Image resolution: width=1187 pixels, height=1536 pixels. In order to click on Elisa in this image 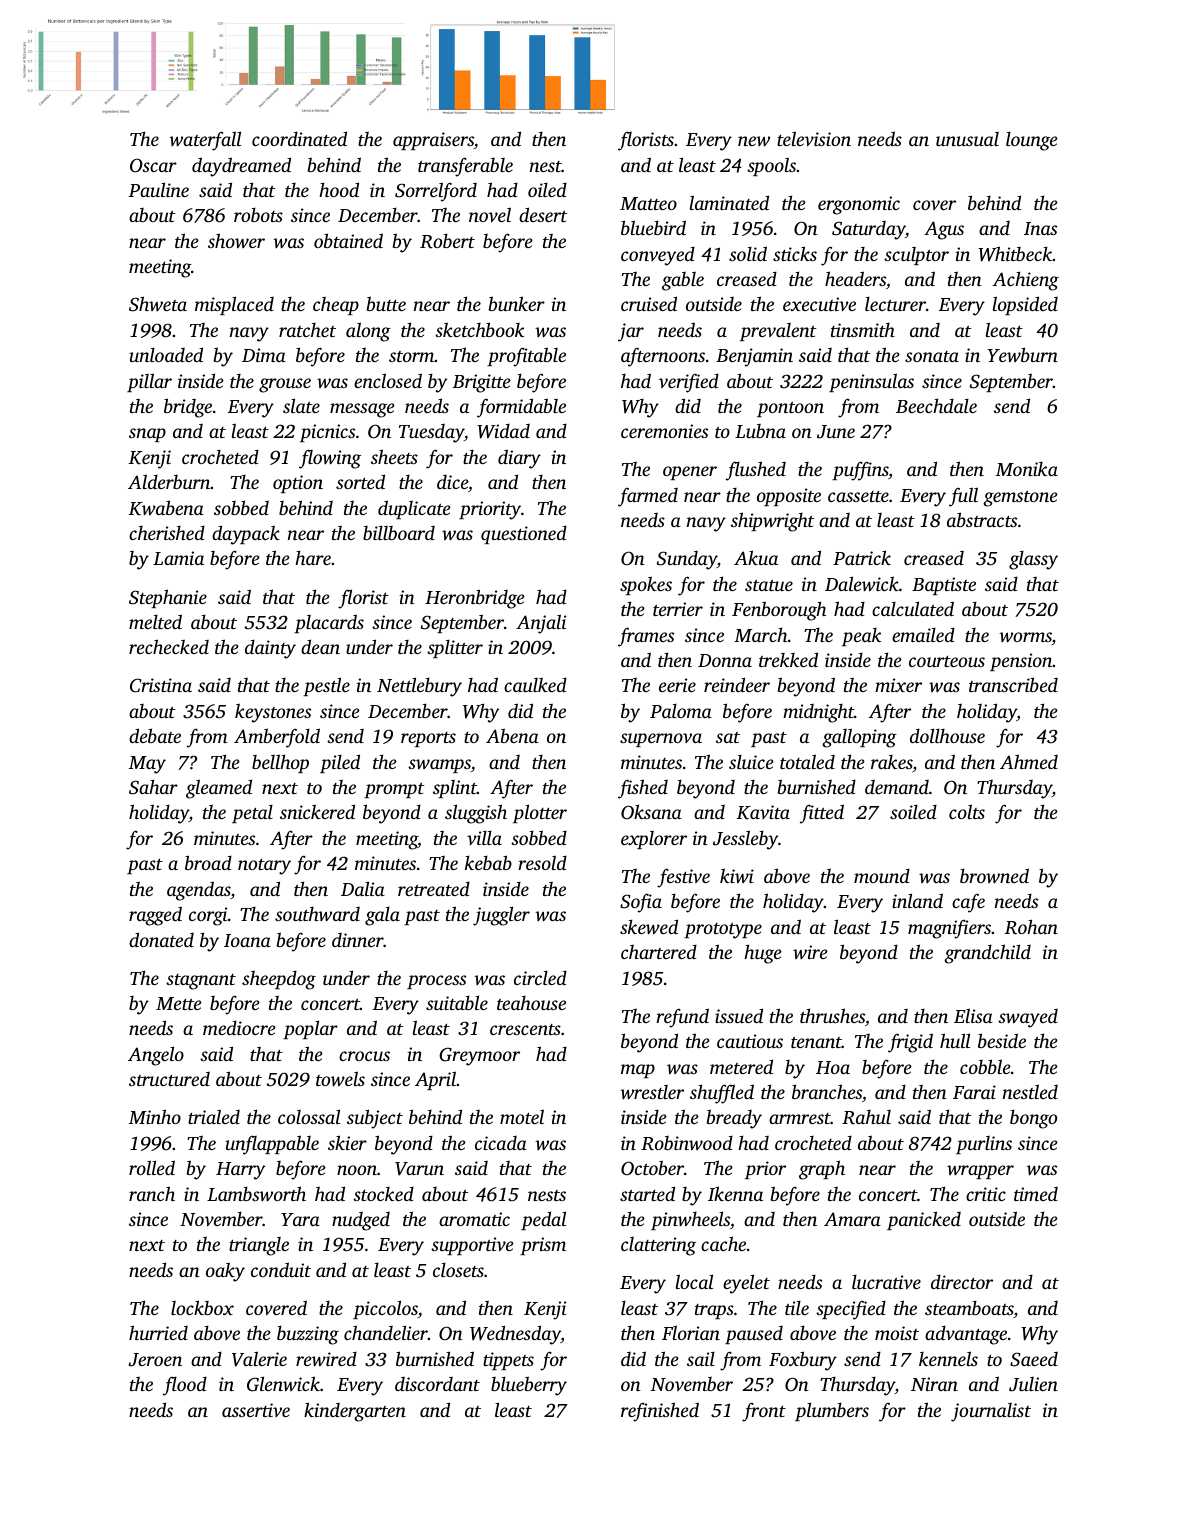, I will do `click(973, 1015)`.
